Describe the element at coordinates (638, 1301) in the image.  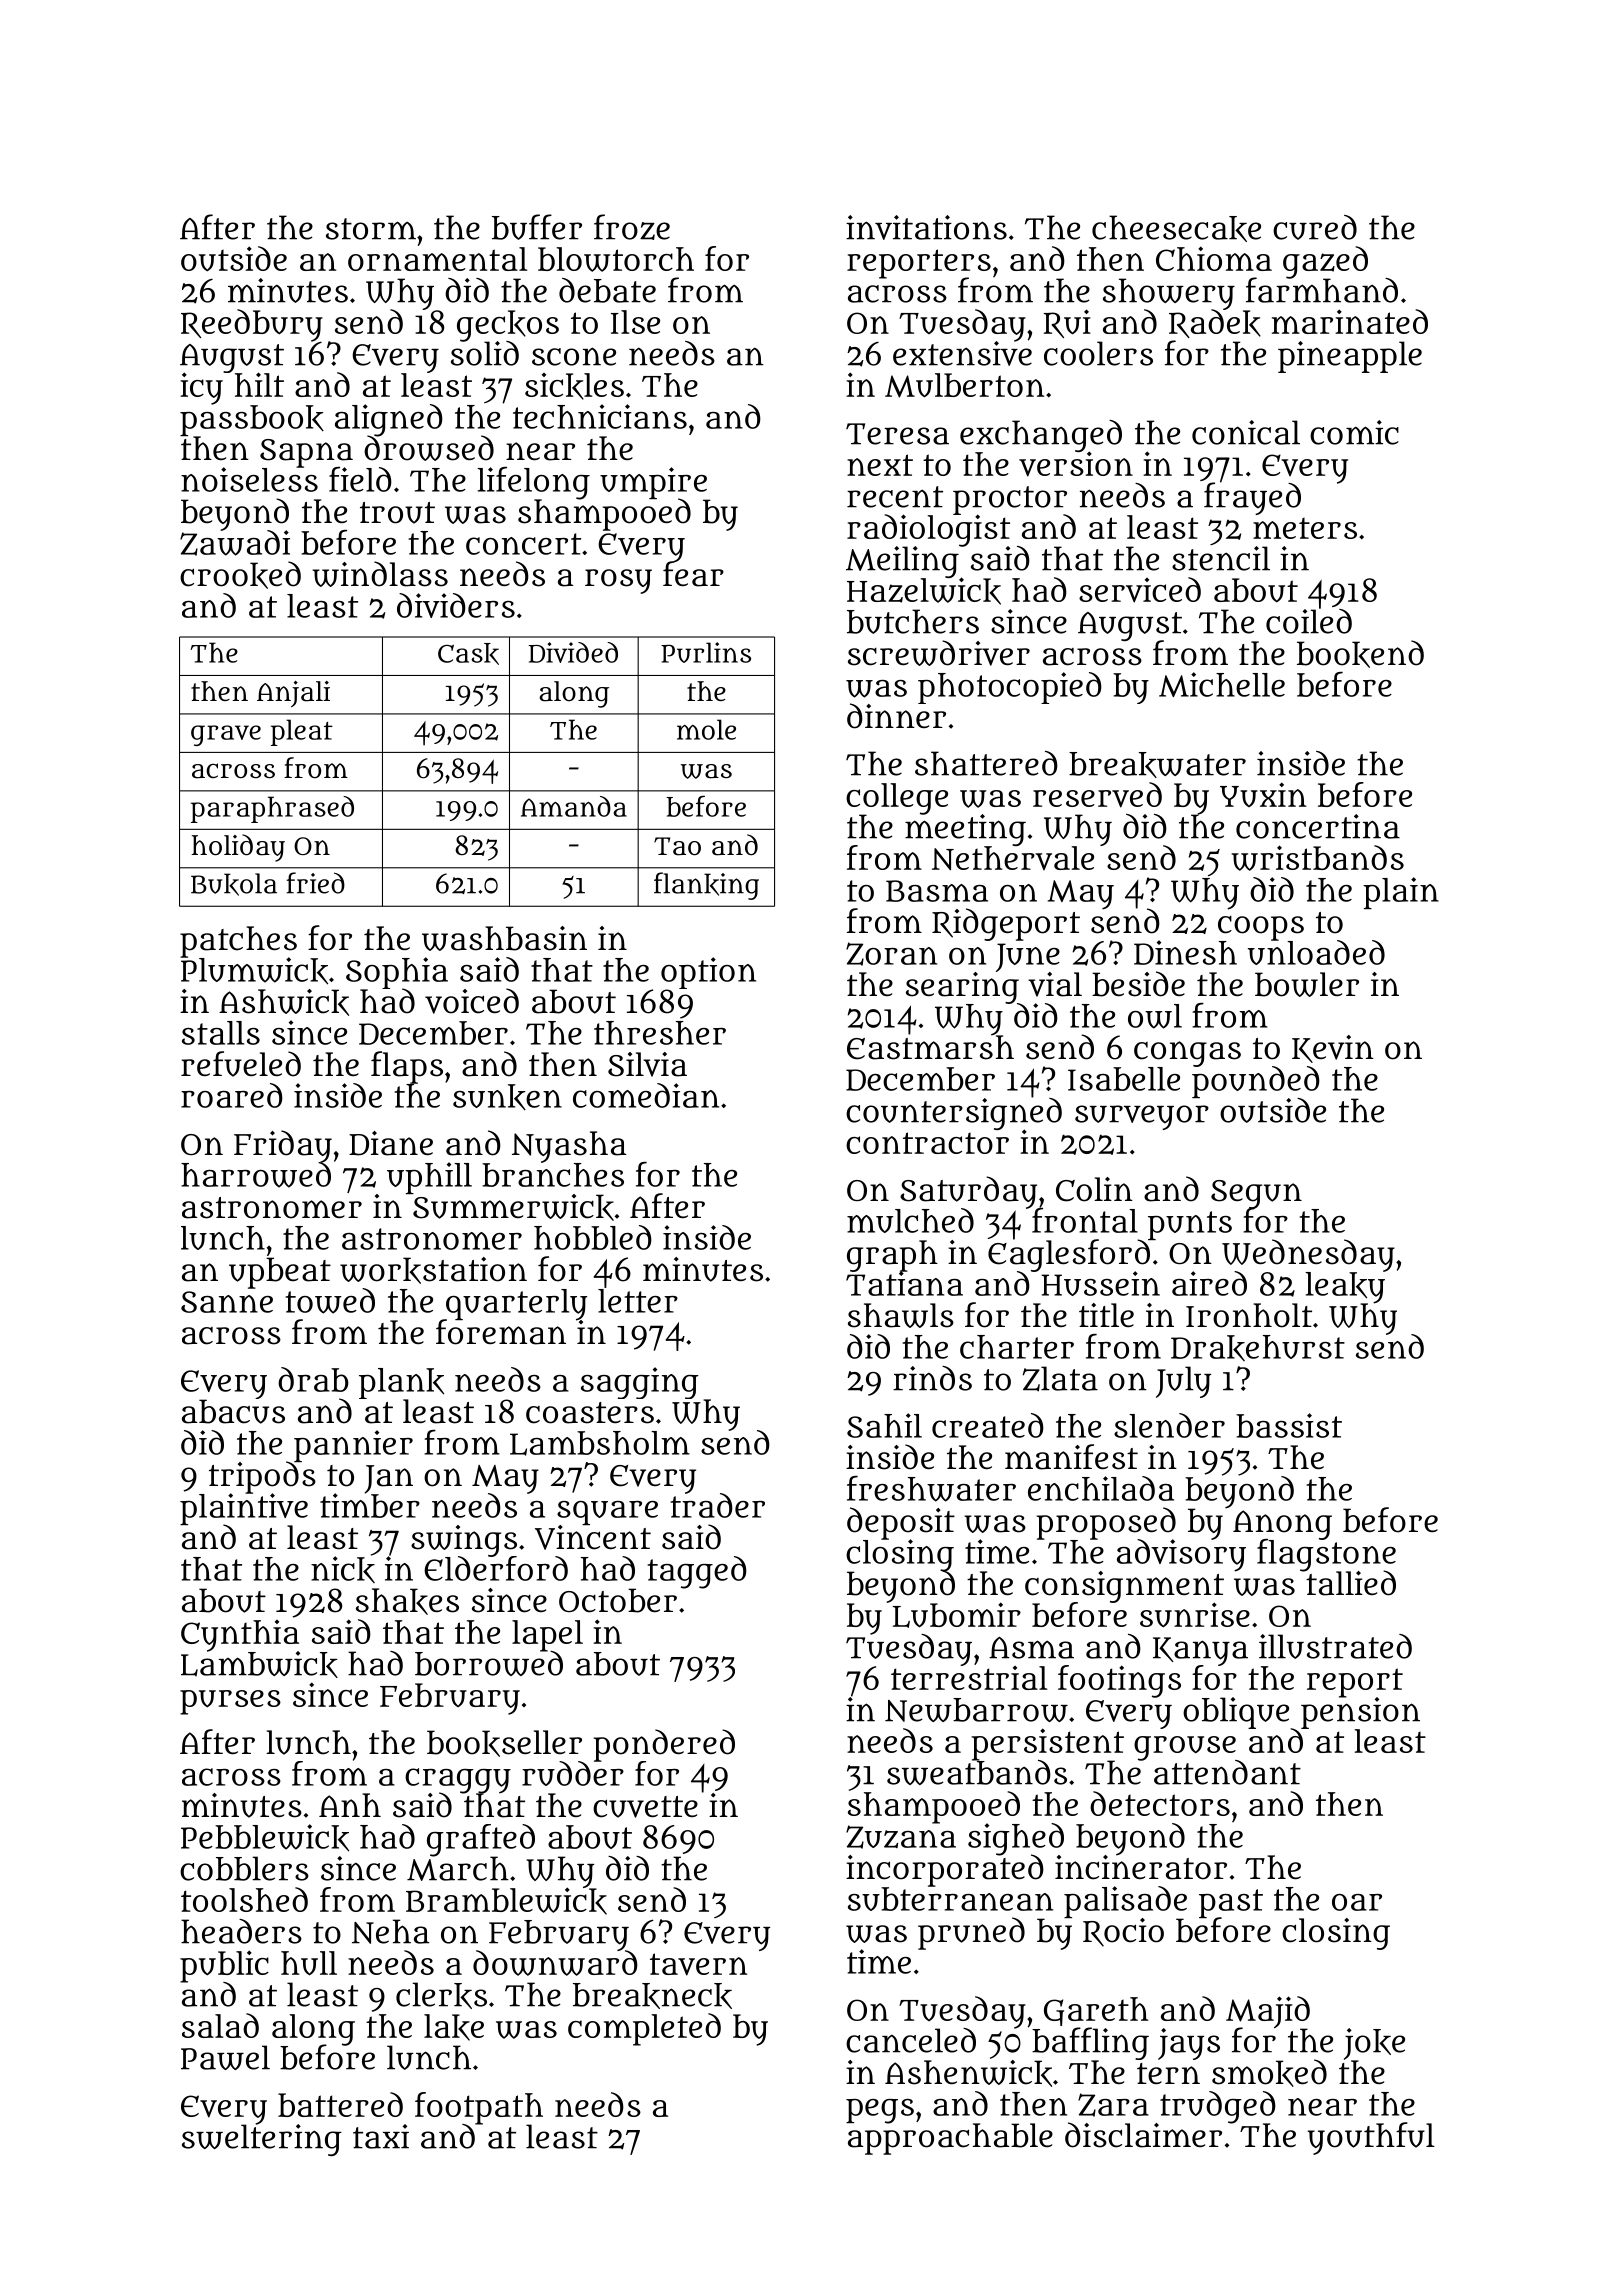
I see `letter` at that location.
